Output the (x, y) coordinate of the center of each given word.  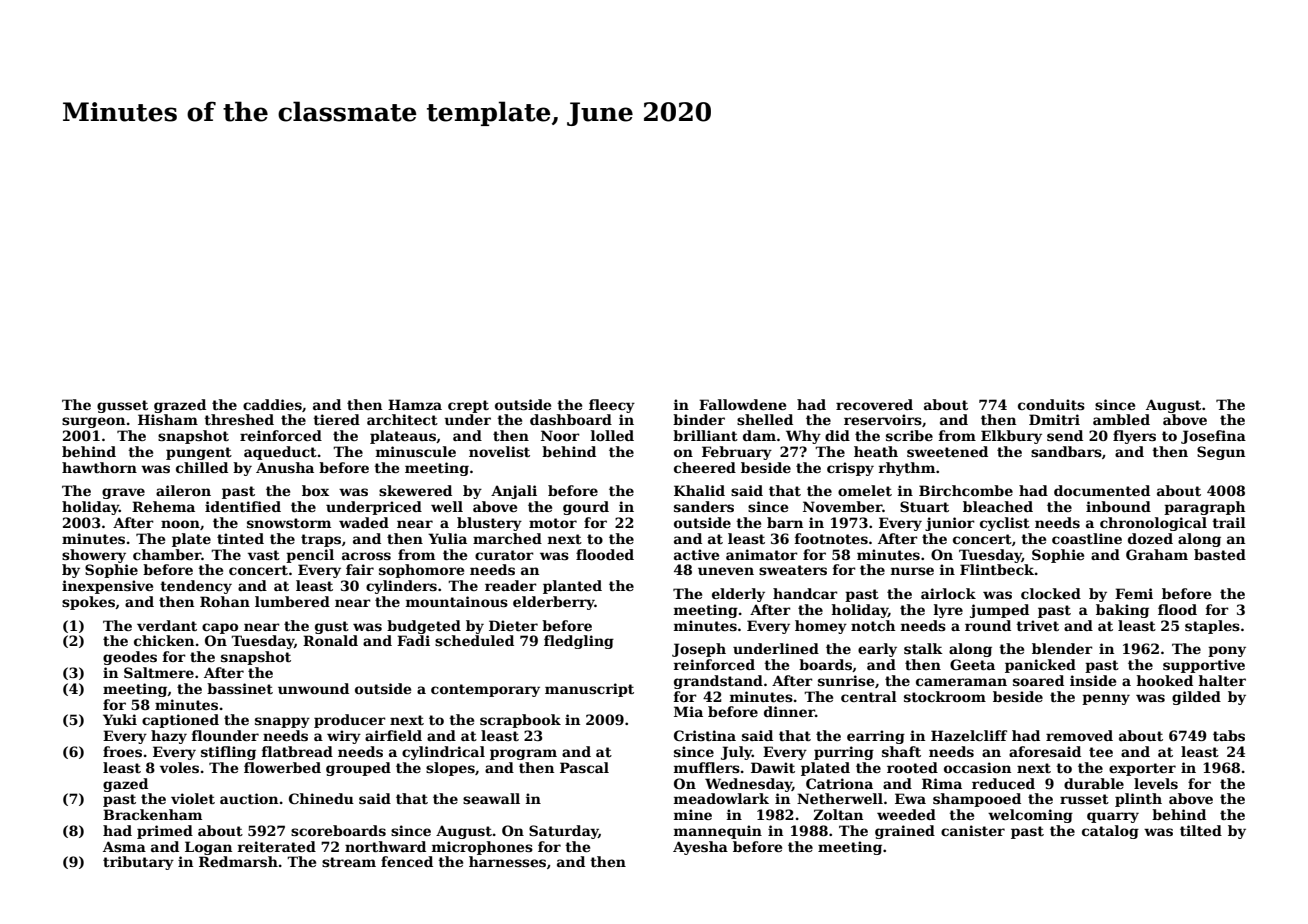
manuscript (589, 690)
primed (165, 832)
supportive (1204, 666)
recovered (874, 404)
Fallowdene (742, 404)
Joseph (699, 650)
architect (402, 419)
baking (1122, 611)
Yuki (120, 719)
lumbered (292, 601)
